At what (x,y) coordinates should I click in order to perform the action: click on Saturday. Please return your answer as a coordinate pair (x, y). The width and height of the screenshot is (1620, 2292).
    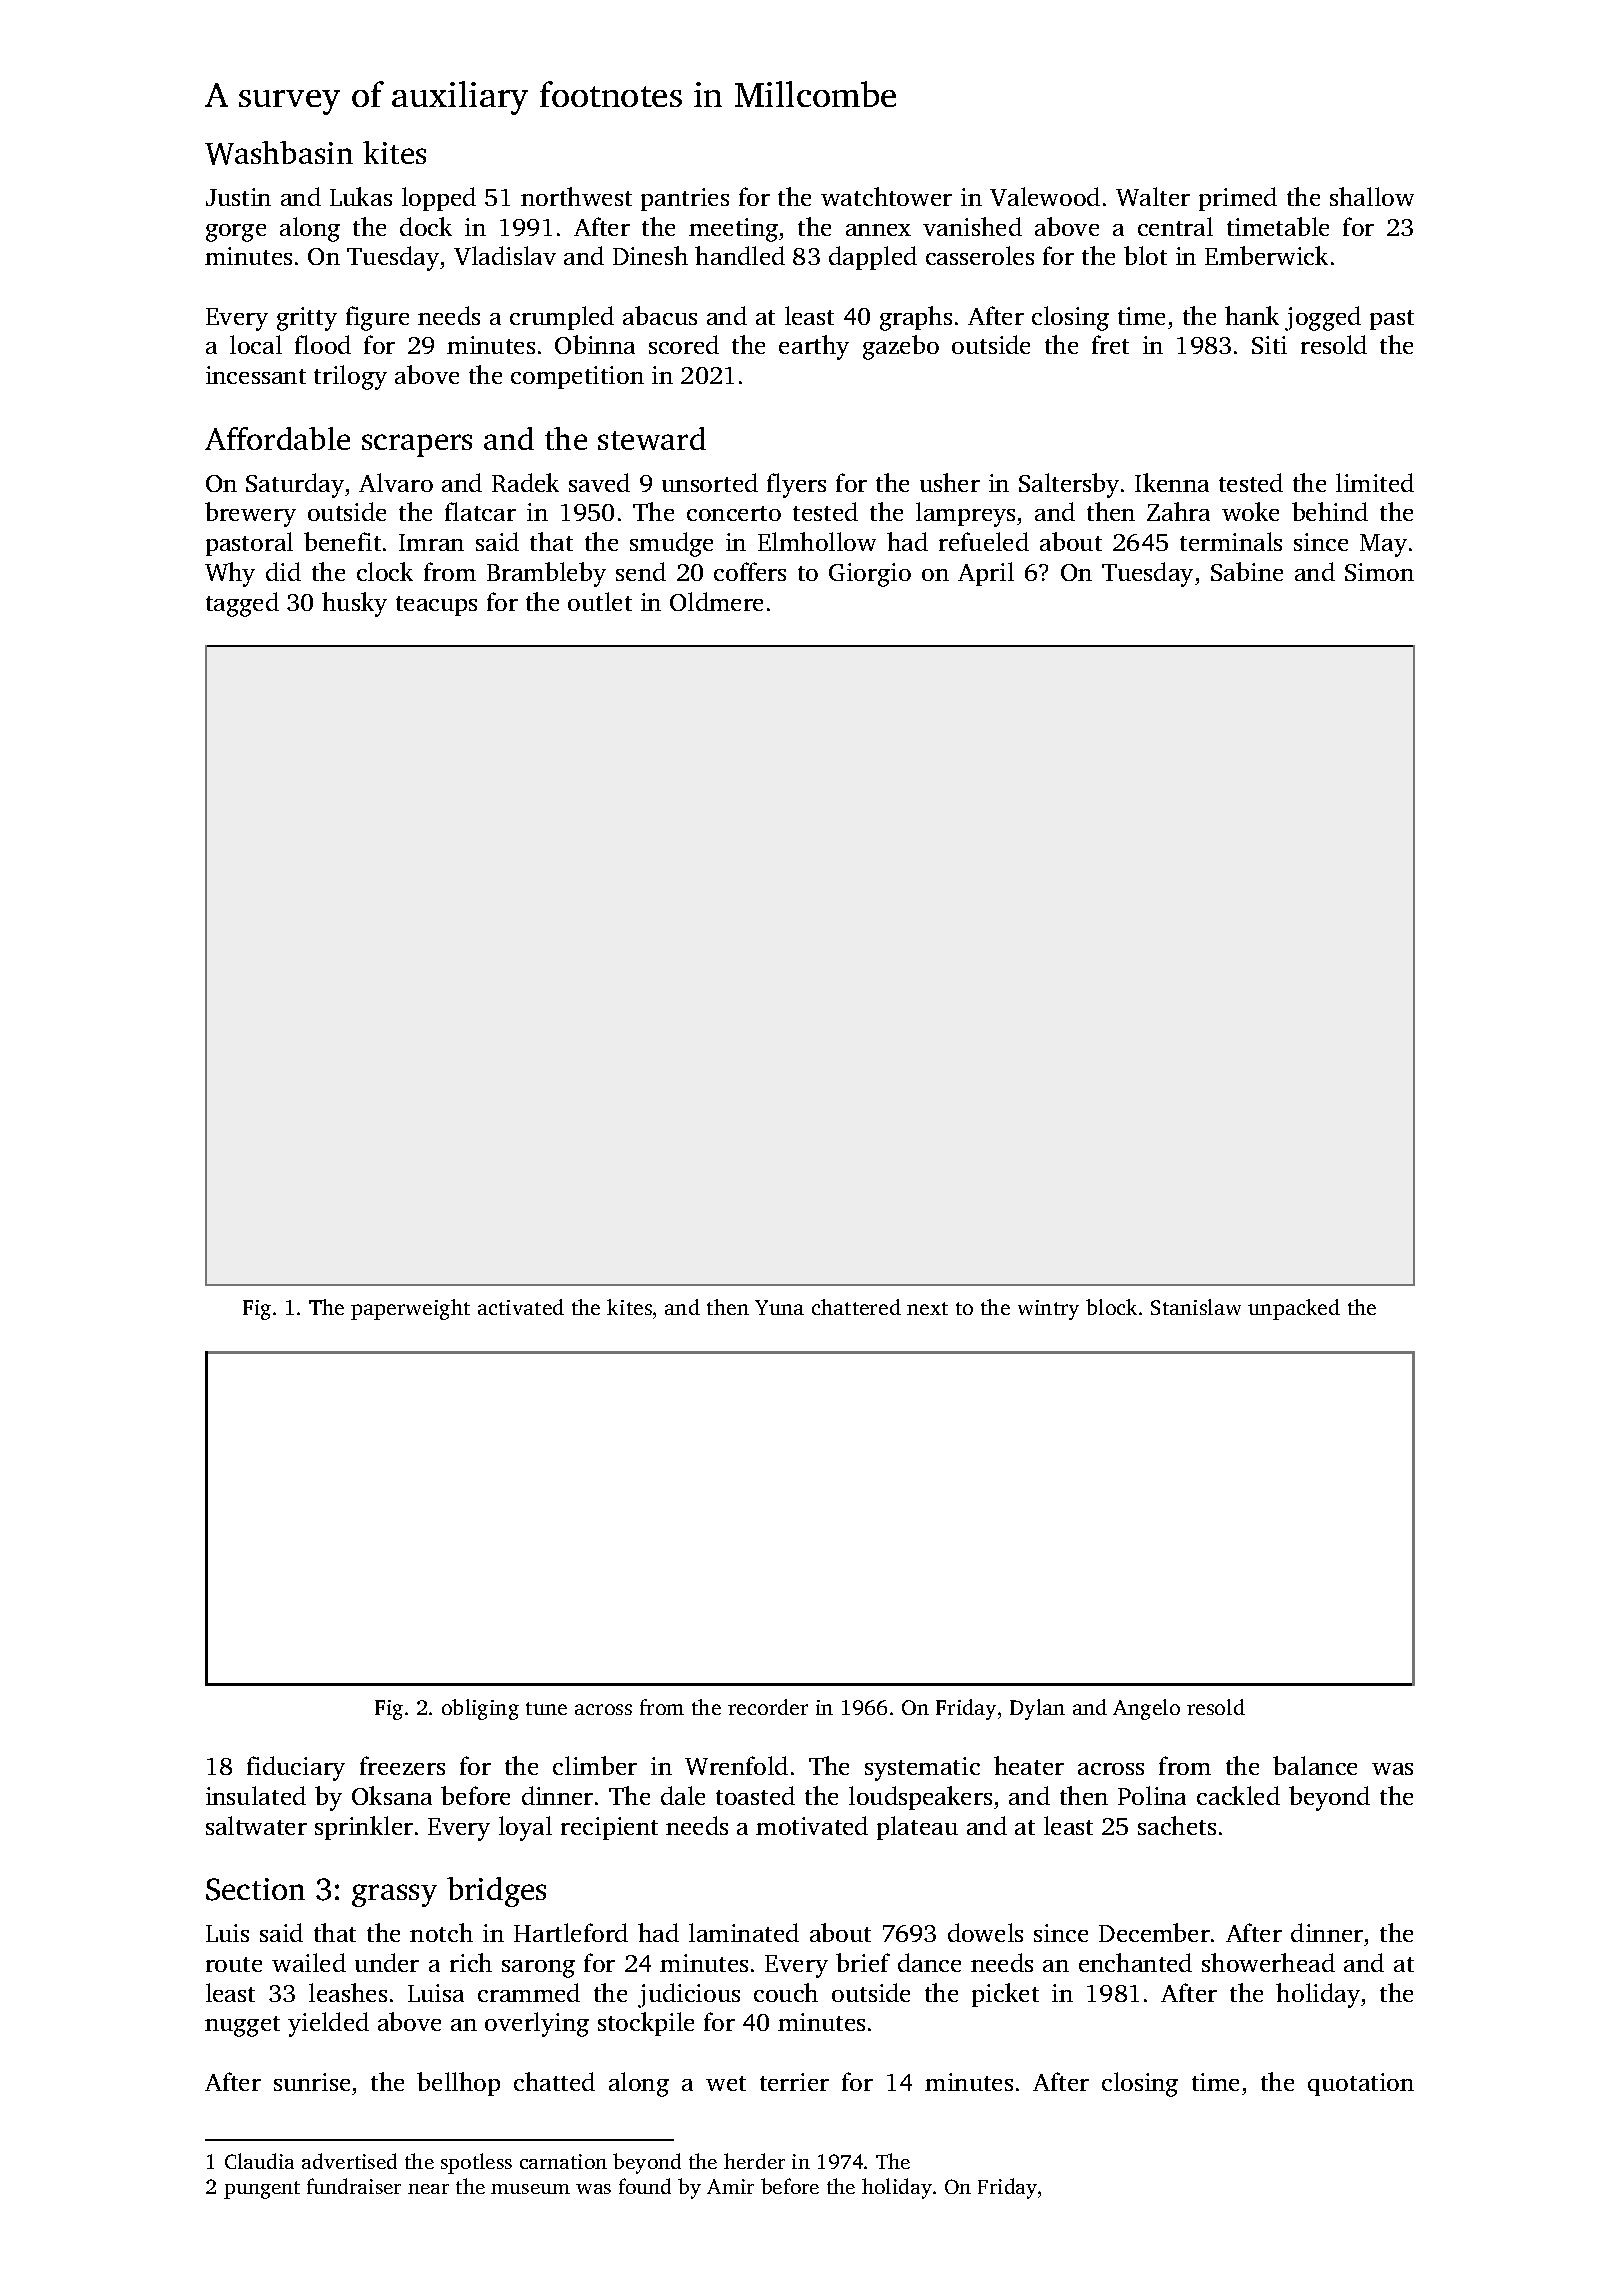
    Looking at the image, I should click on (295, 485).
